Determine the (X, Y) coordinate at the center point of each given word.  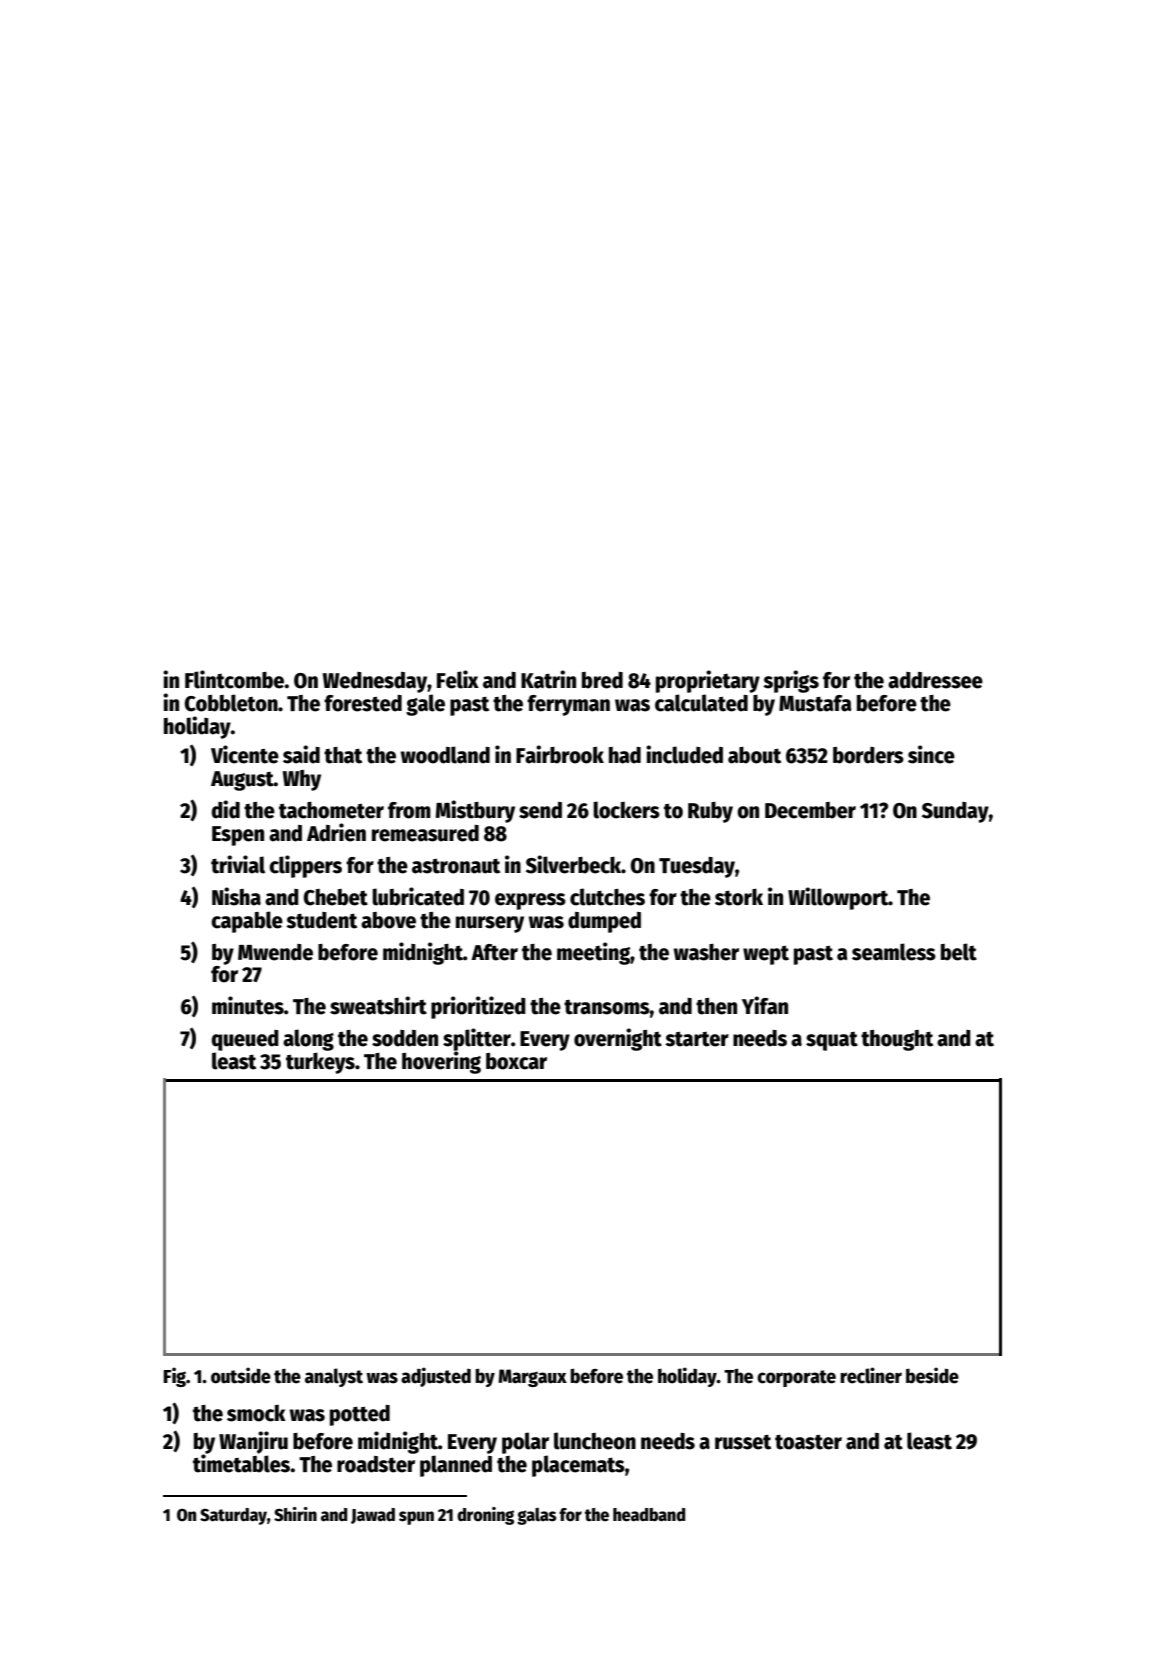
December (810, 810)
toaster (808, 1442)
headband (649, 1515)
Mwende (275, 952)
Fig (174, 1377)
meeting (594, 953)
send (540, 810)
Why (302, 780)
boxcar (516, 1061)
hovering (441, 1062)
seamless (894, 952)
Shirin (295, 1514)
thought (897, 1040)
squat (832, 1041)
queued (245, 1040)
